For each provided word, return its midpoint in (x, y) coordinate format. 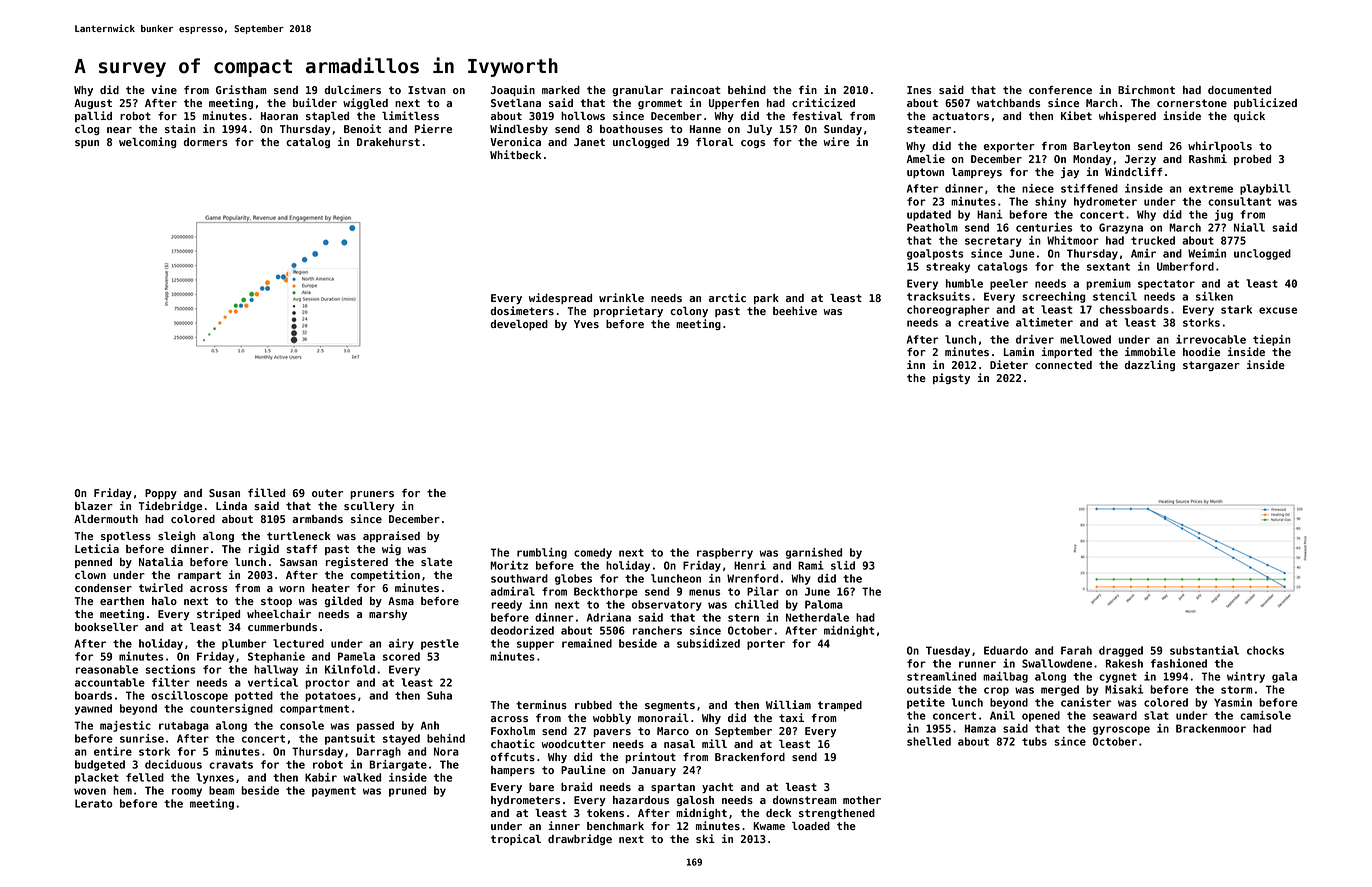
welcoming (147, 142)
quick (1249, 116)
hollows (583, 116)
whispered (1127, 116)
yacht (717, 788)
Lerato (94, 803)
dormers (205, 142)
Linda (231, 505)
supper (535, 645)
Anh (430, 725)
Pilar (763, 591)
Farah (1076, 650)
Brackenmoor (1211, 728)
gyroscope (1121, 730)
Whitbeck (515, 154)
